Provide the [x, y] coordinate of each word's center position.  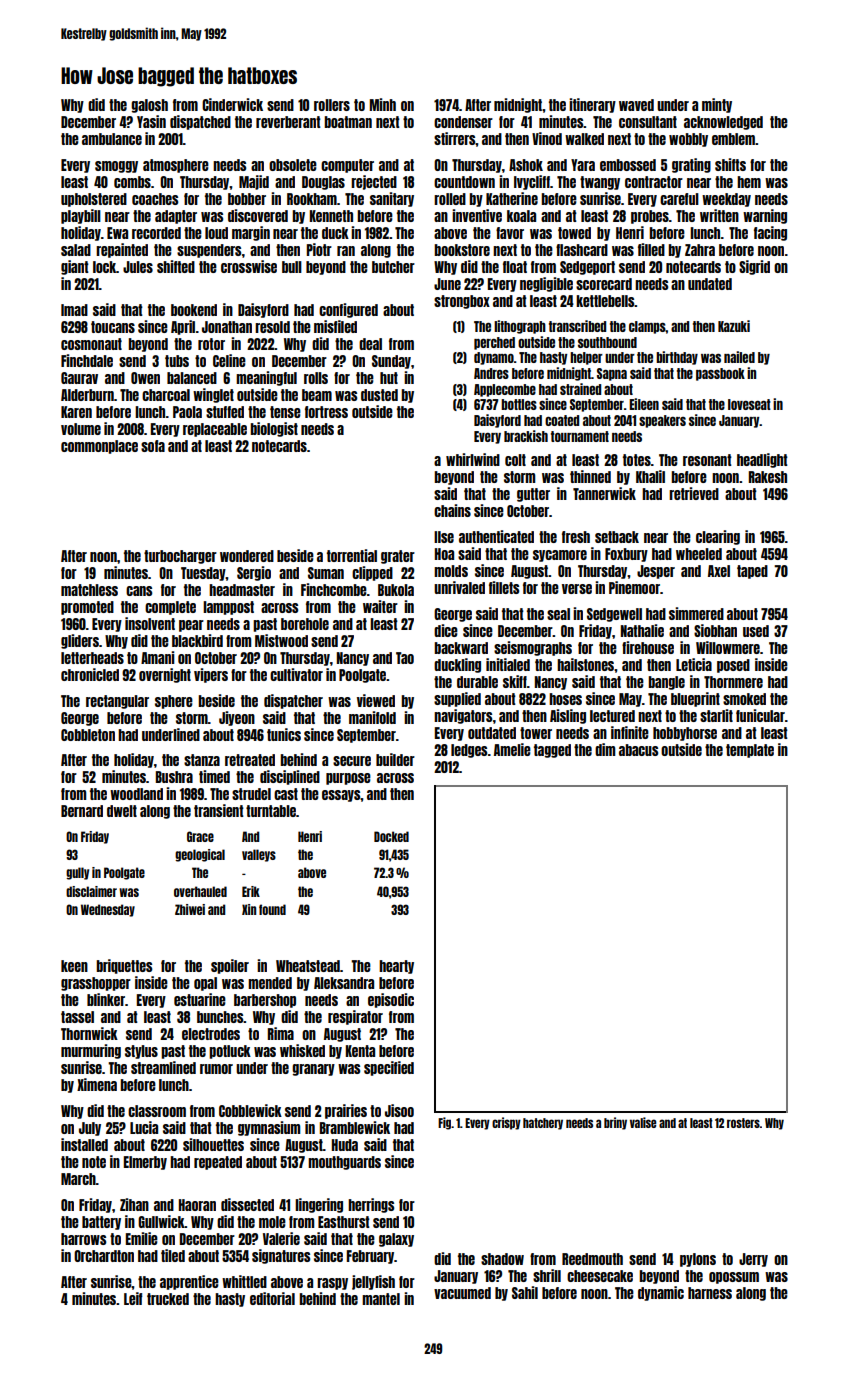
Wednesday [108, 910]
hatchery [543, 1124]
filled [651, 249]
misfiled [335, 326]
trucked [168, 1299]
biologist [274, 429]
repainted [122, 250]
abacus [638, 750]
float [515, 267]
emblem [733, 139]
